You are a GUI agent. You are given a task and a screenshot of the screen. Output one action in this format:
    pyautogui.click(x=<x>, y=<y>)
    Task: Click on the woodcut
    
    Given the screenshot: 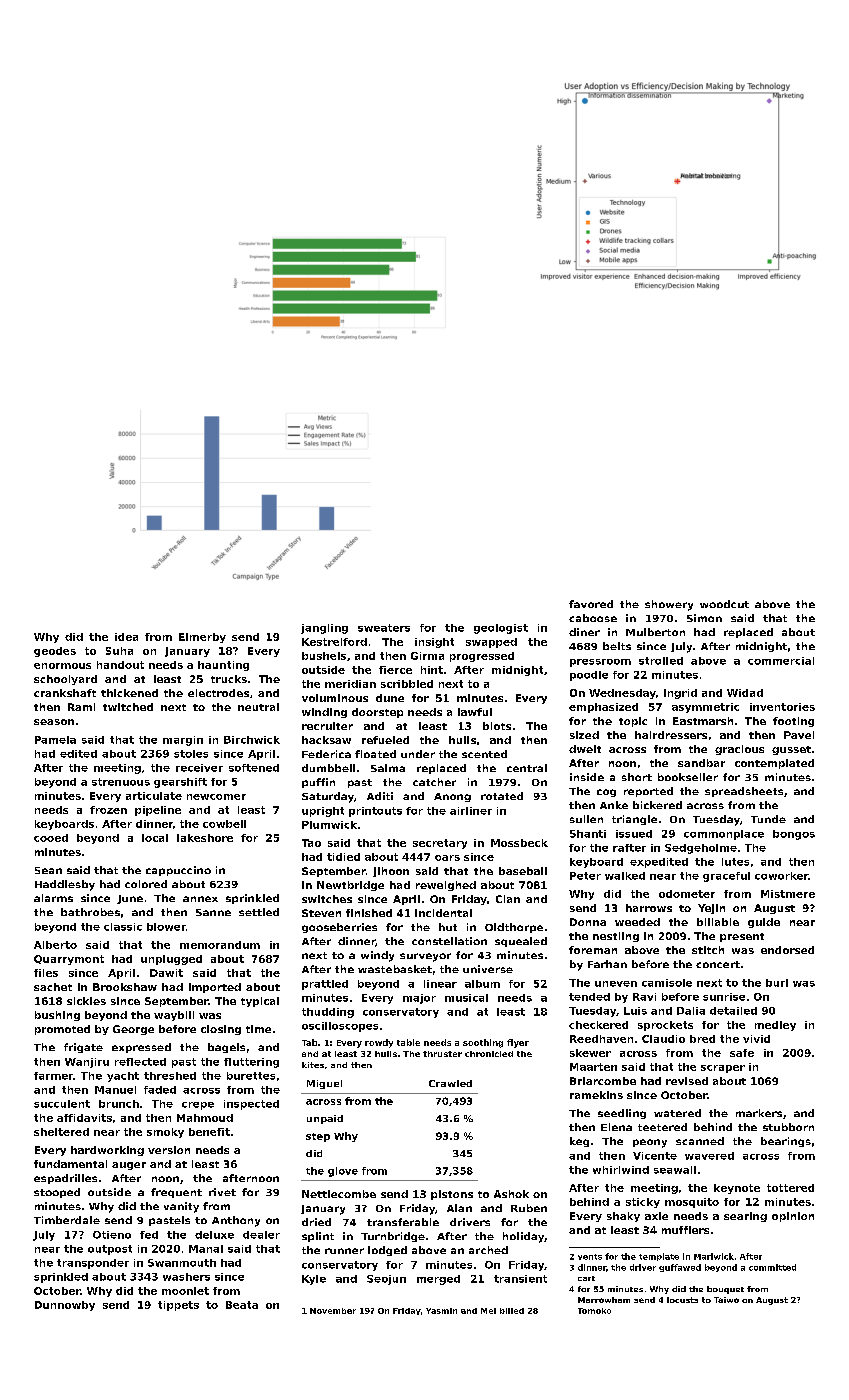 What is the action you would take?
    pyautogui.click(x=724, y=604)
